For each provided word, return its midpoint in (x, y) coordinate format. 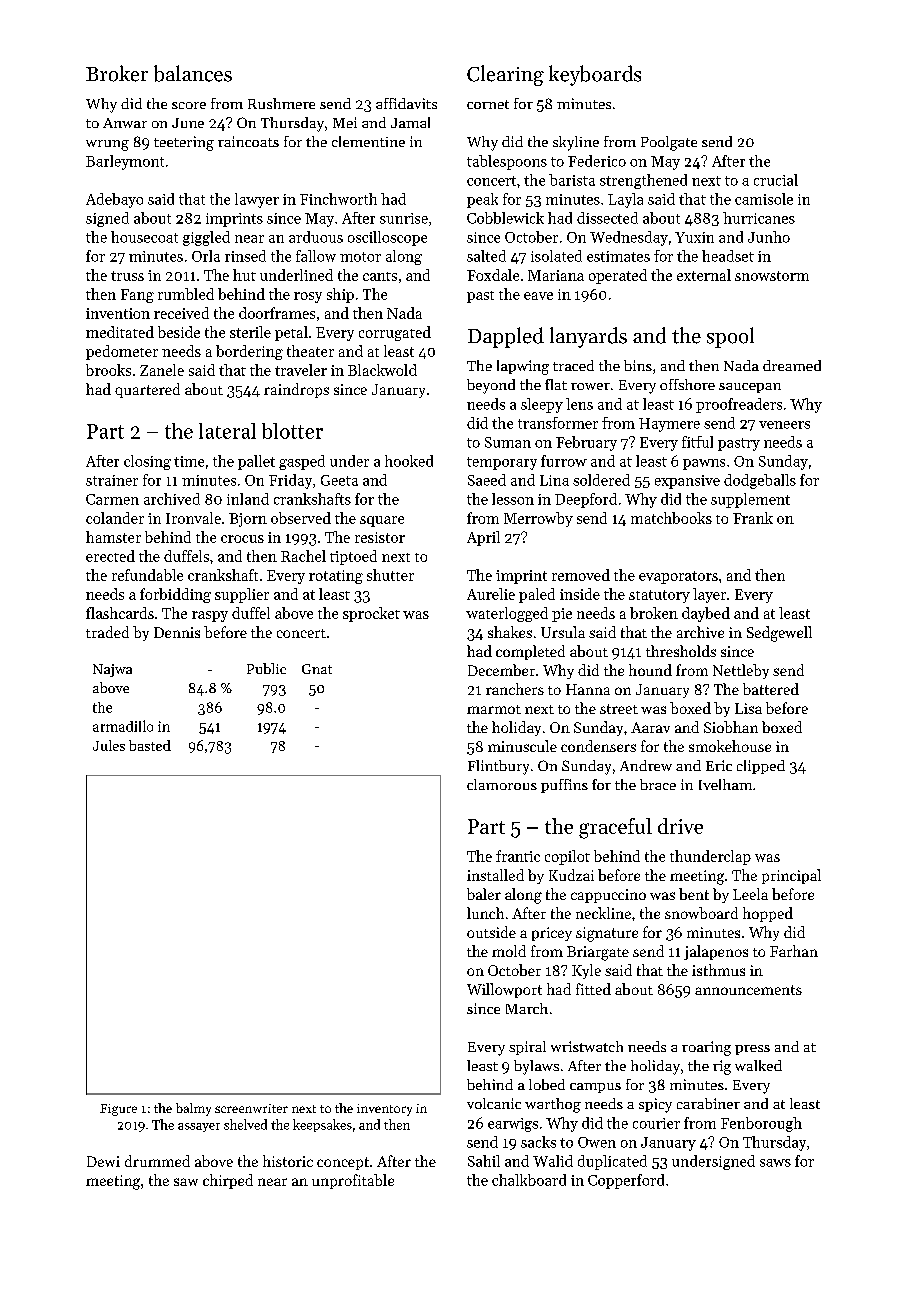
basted (150, 745)
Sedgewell (779, 634)
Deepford (586, 500)
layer (709, 595)
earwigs (513, 1125)
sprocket (371, 614)
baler (484, 894)
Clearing (505, 75)
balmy (193, 1109)
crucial (776, 180)
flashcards (120, 613)
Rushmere (281, 103)
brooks (108, 370)
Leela (750, 894)
